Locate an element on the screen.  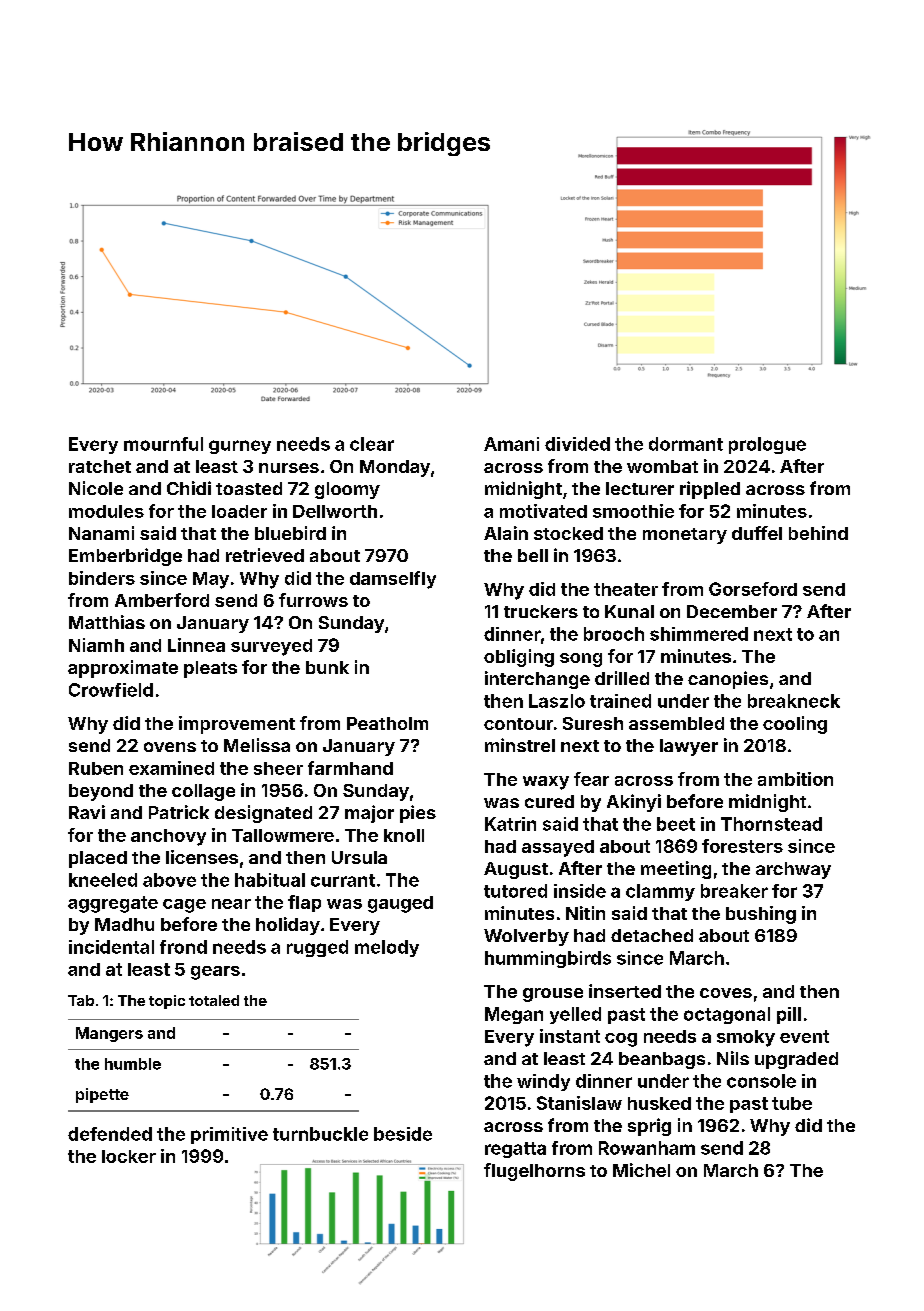
behind is located at coordinates (818, 533).
